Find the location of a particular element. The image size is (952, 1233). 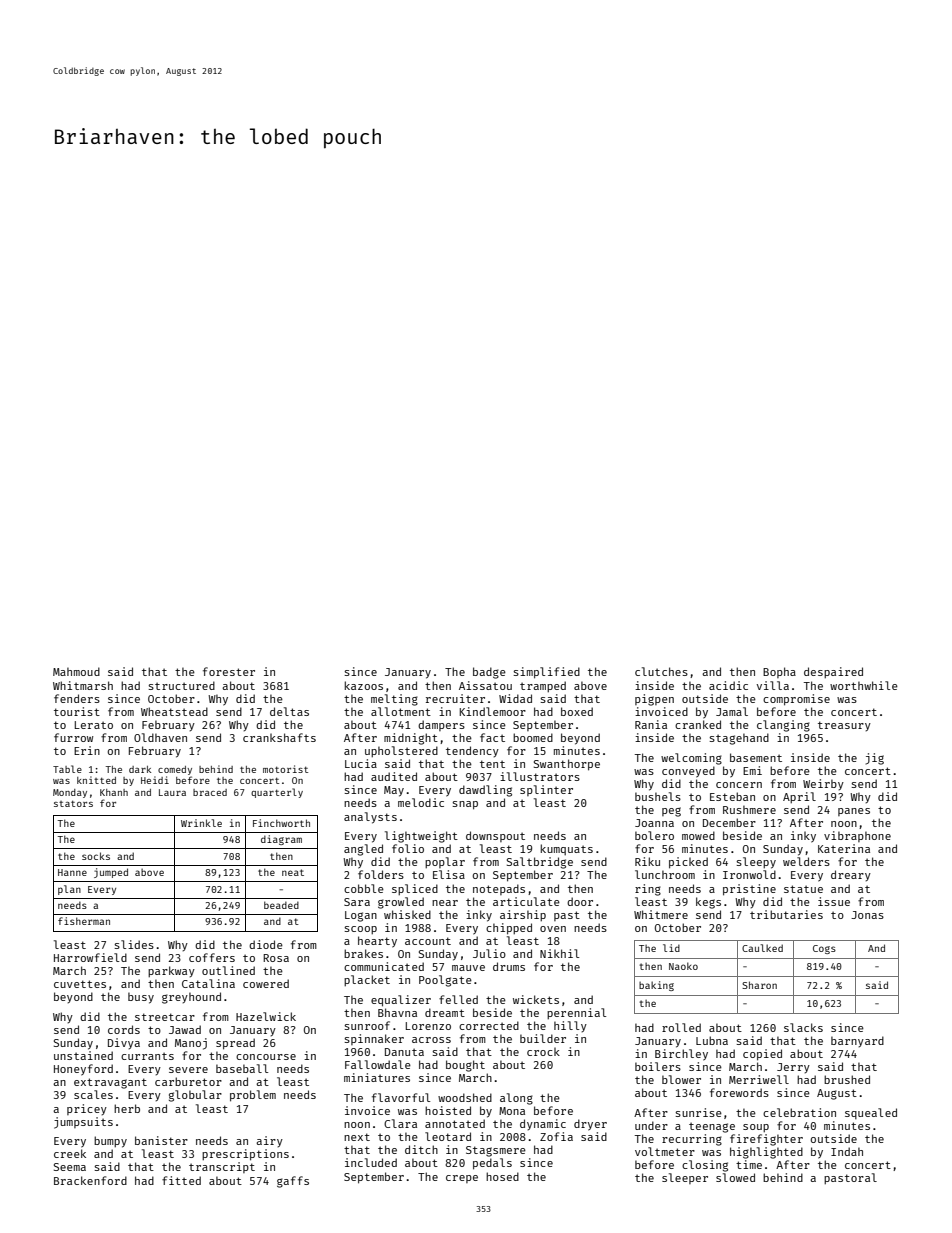

gaffs is located at coordinates (293, 1182).
